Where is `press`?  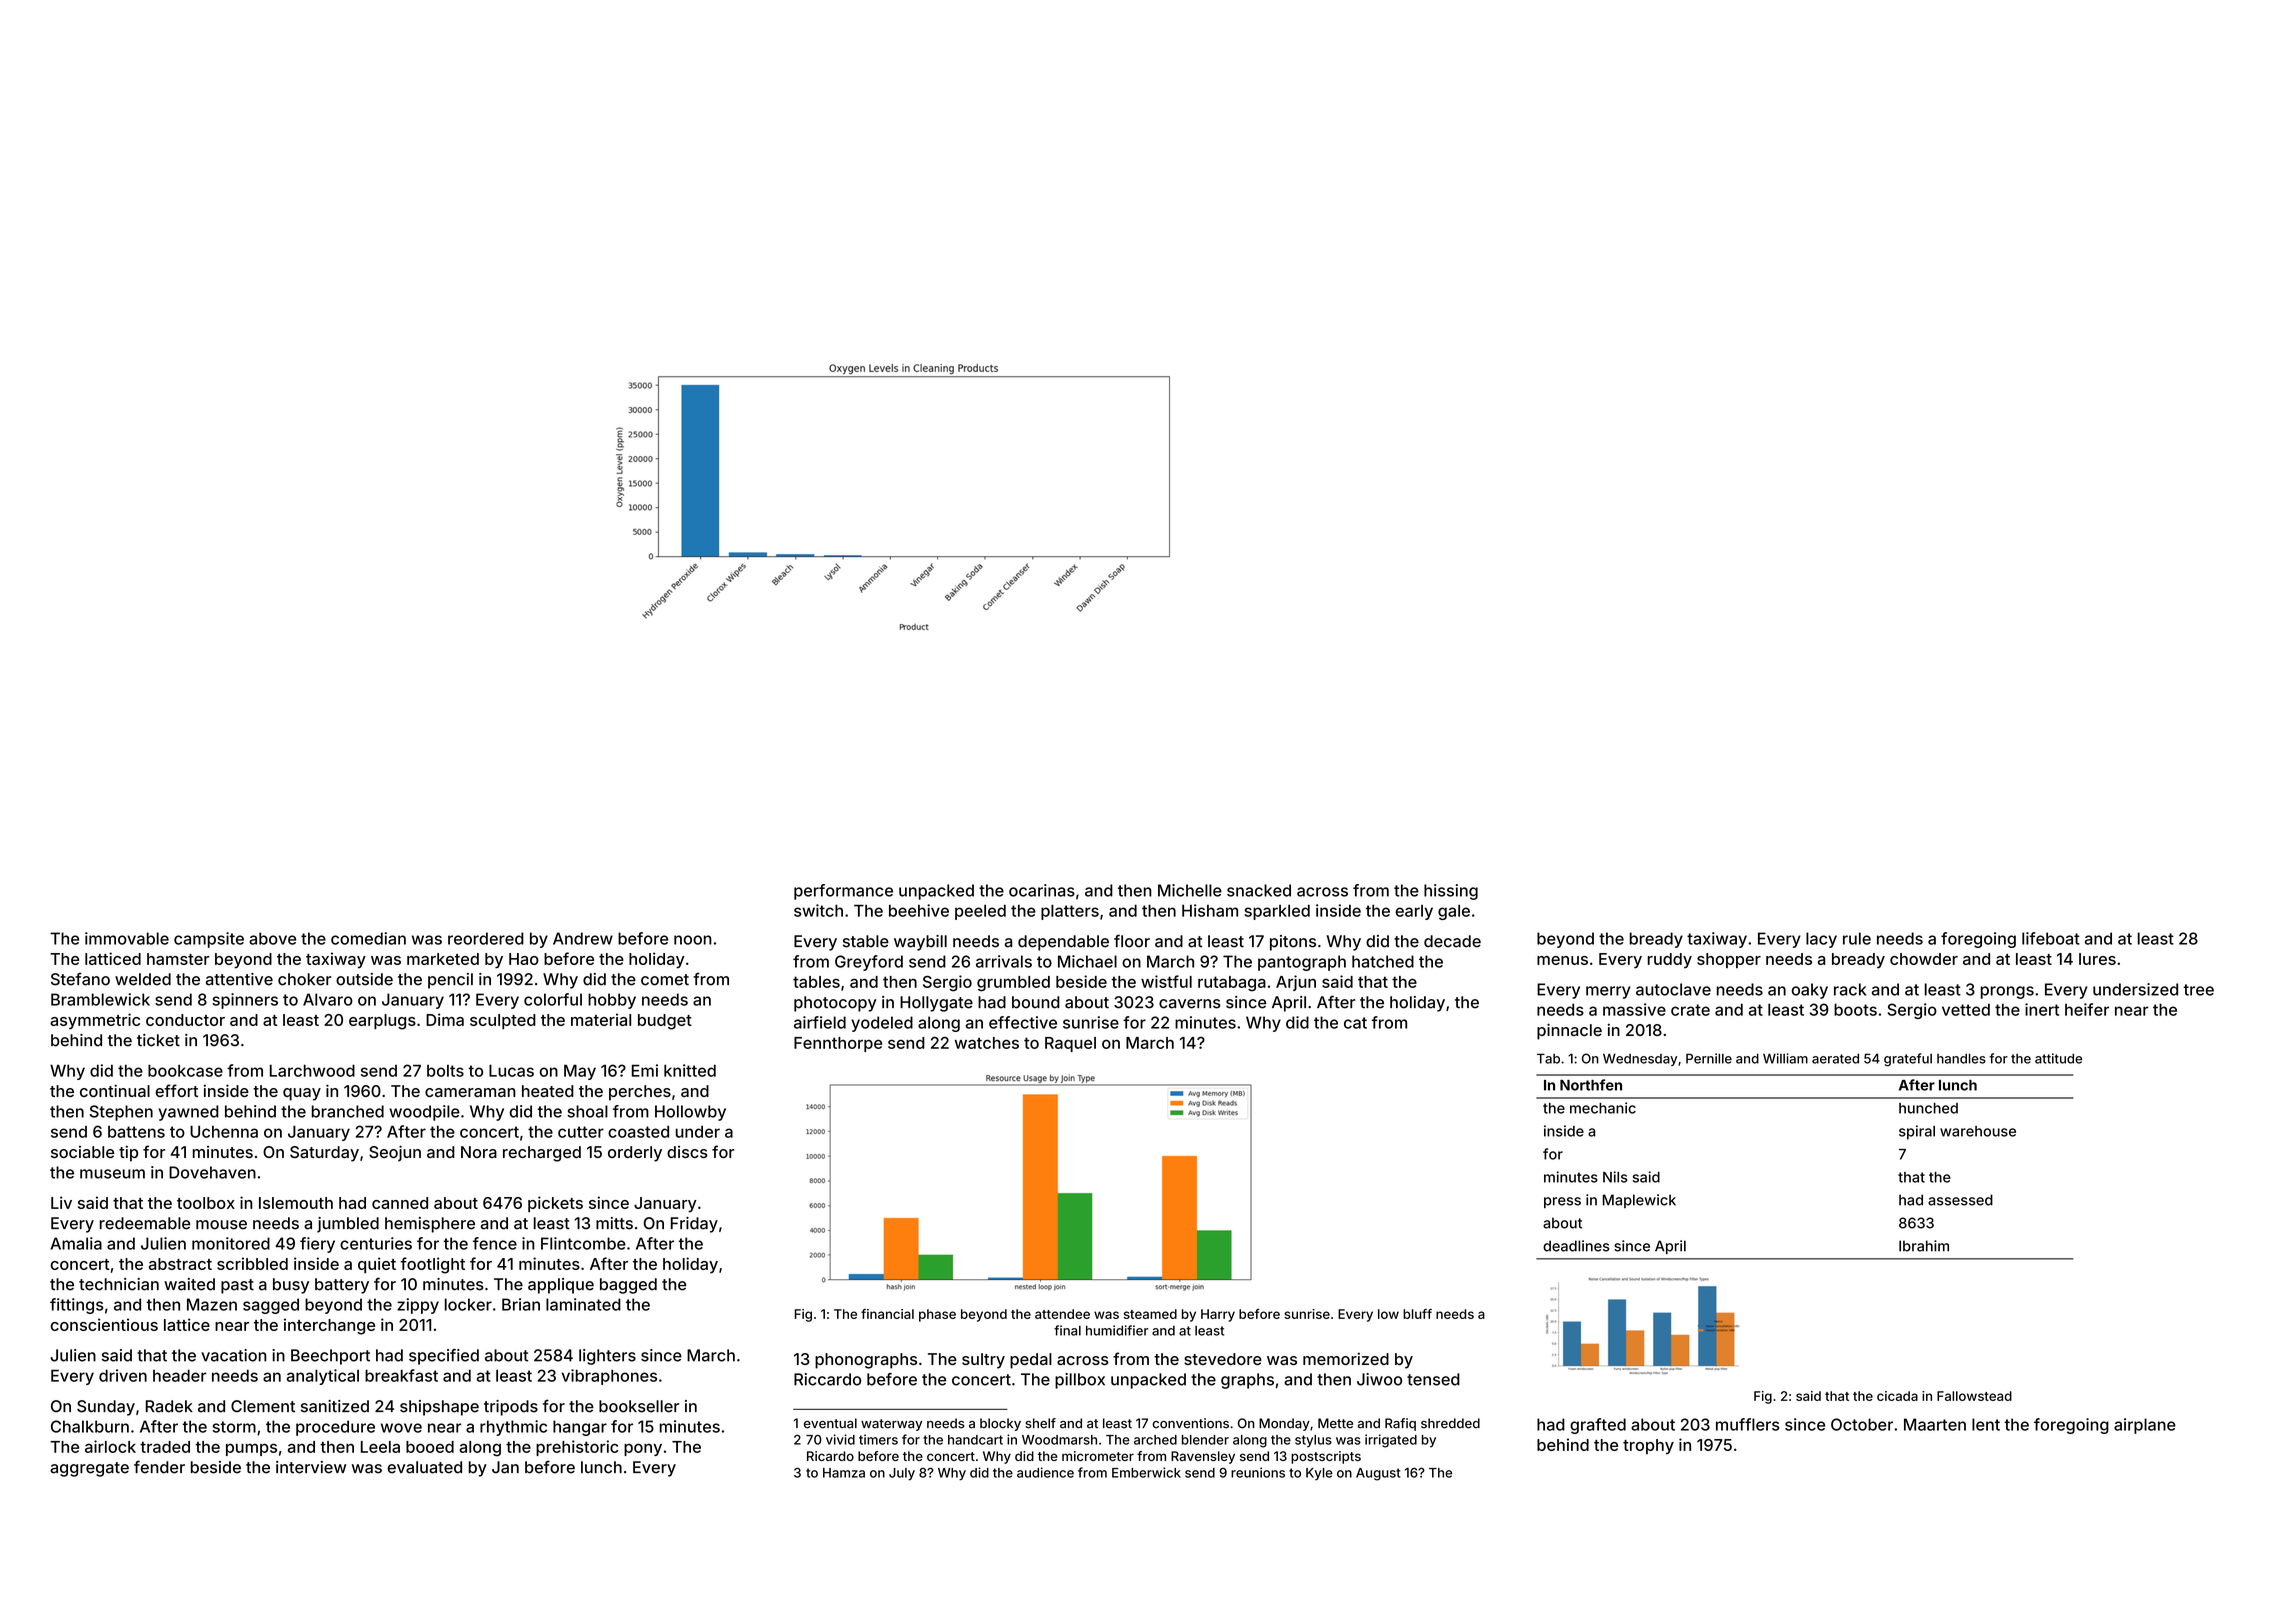
press is located at coordinates (1562, 1202).
